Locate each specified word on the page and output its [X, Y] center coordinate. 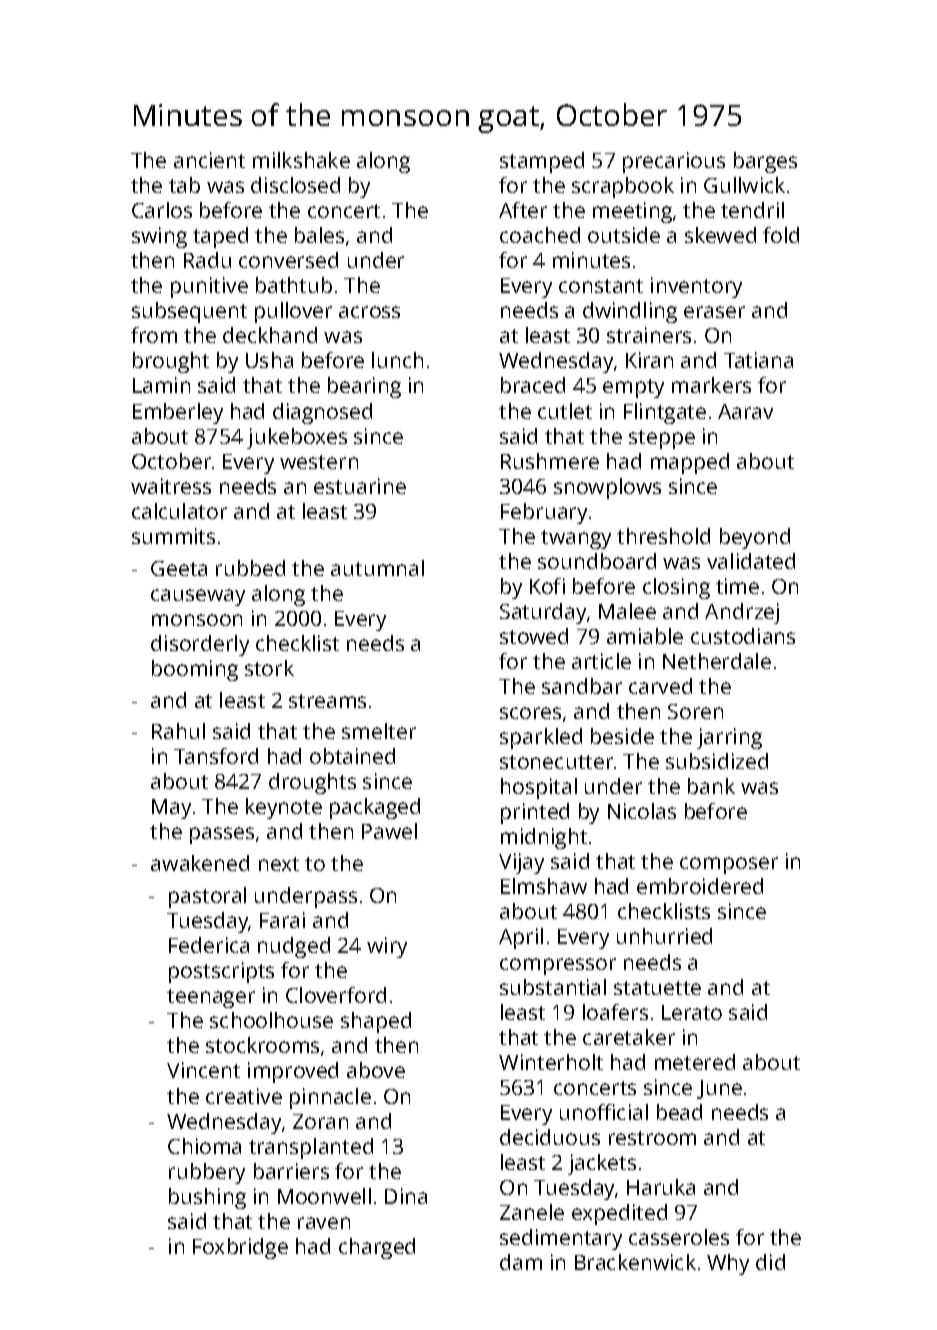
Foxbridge [240, 1248]
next [279, 864]
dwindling [630, 312]
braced [533, 385]
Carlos [162, 210]
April [521, 938]
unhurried [664, 936]
